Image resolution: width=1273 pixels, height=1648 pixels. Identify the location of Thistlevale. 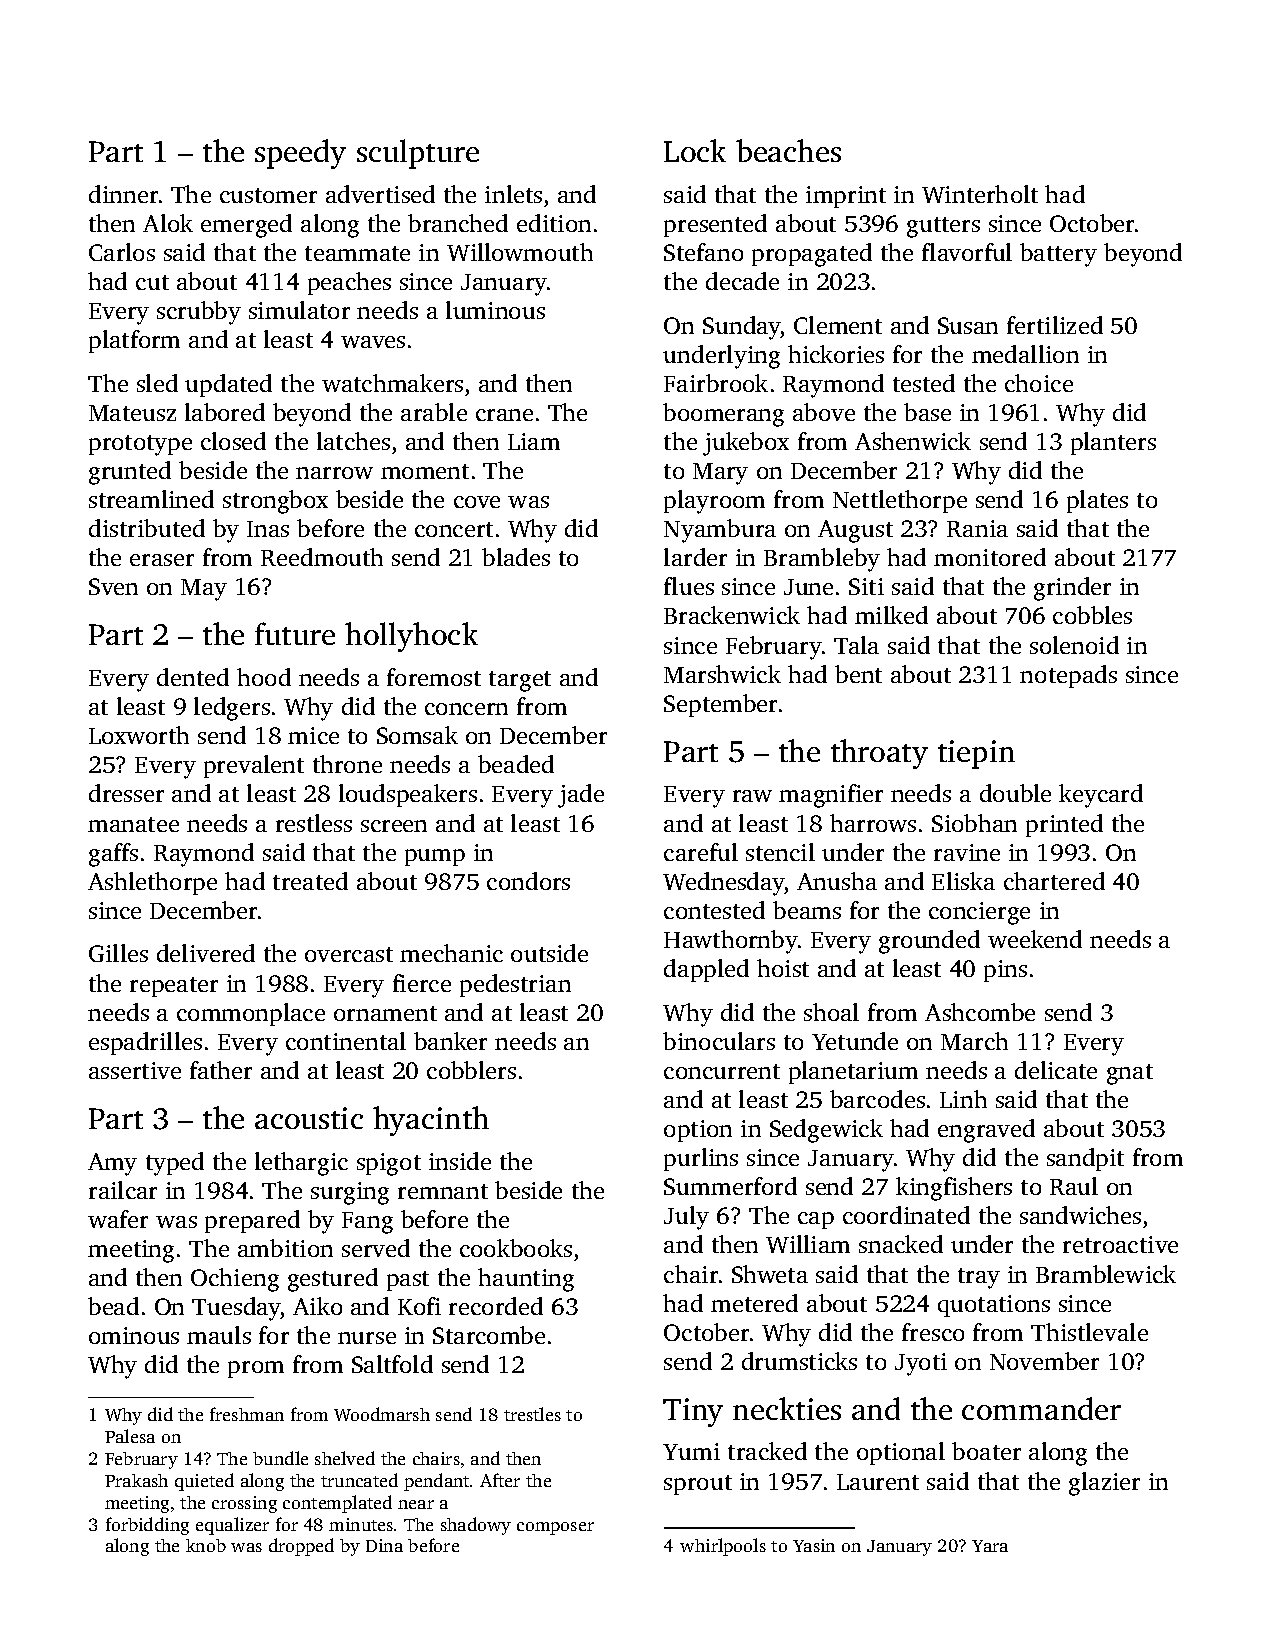
(1089, 1332).
